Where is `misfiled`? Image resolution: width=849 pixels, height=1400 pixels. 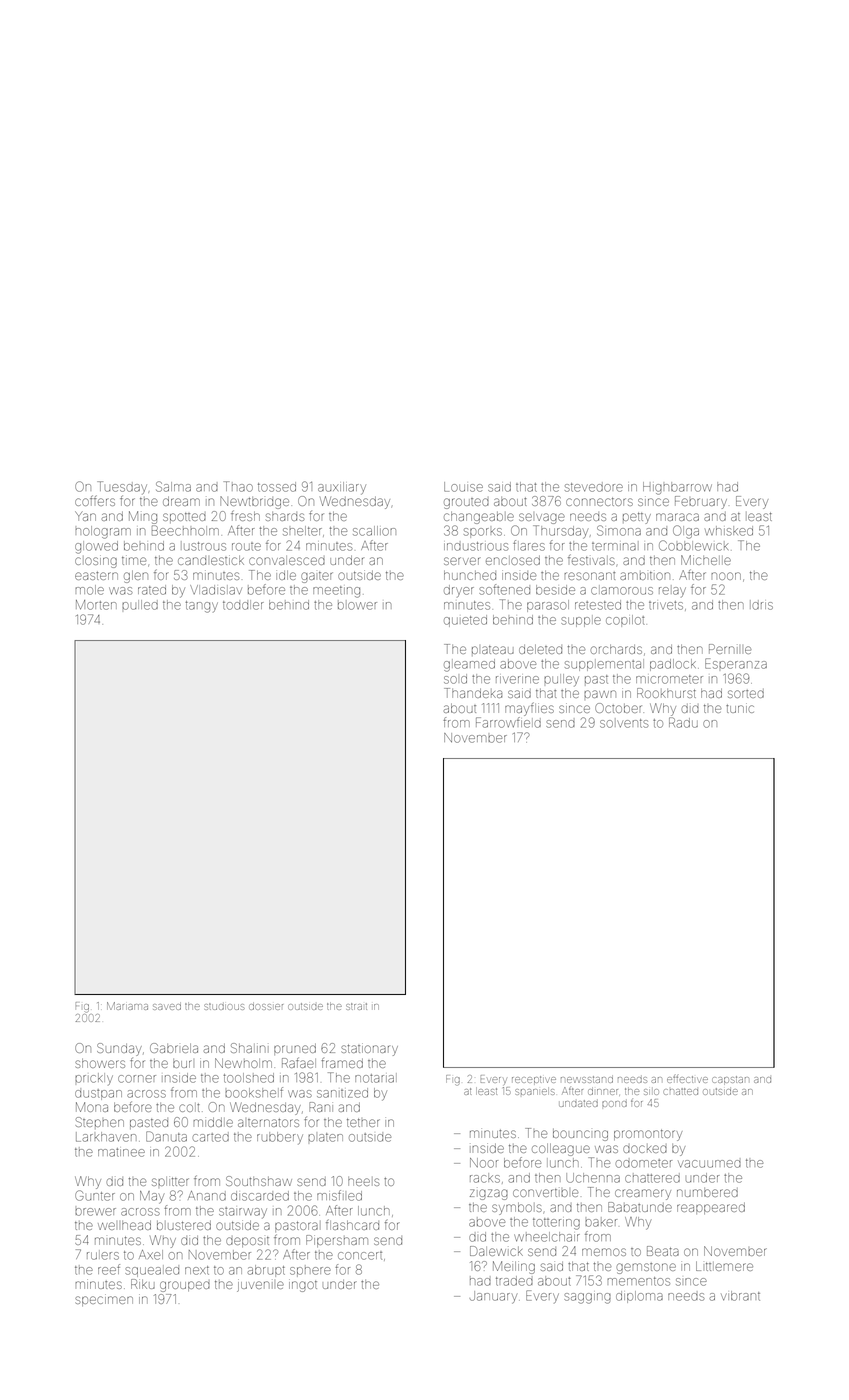 misfiled is located at coordinates (339, 1195).
